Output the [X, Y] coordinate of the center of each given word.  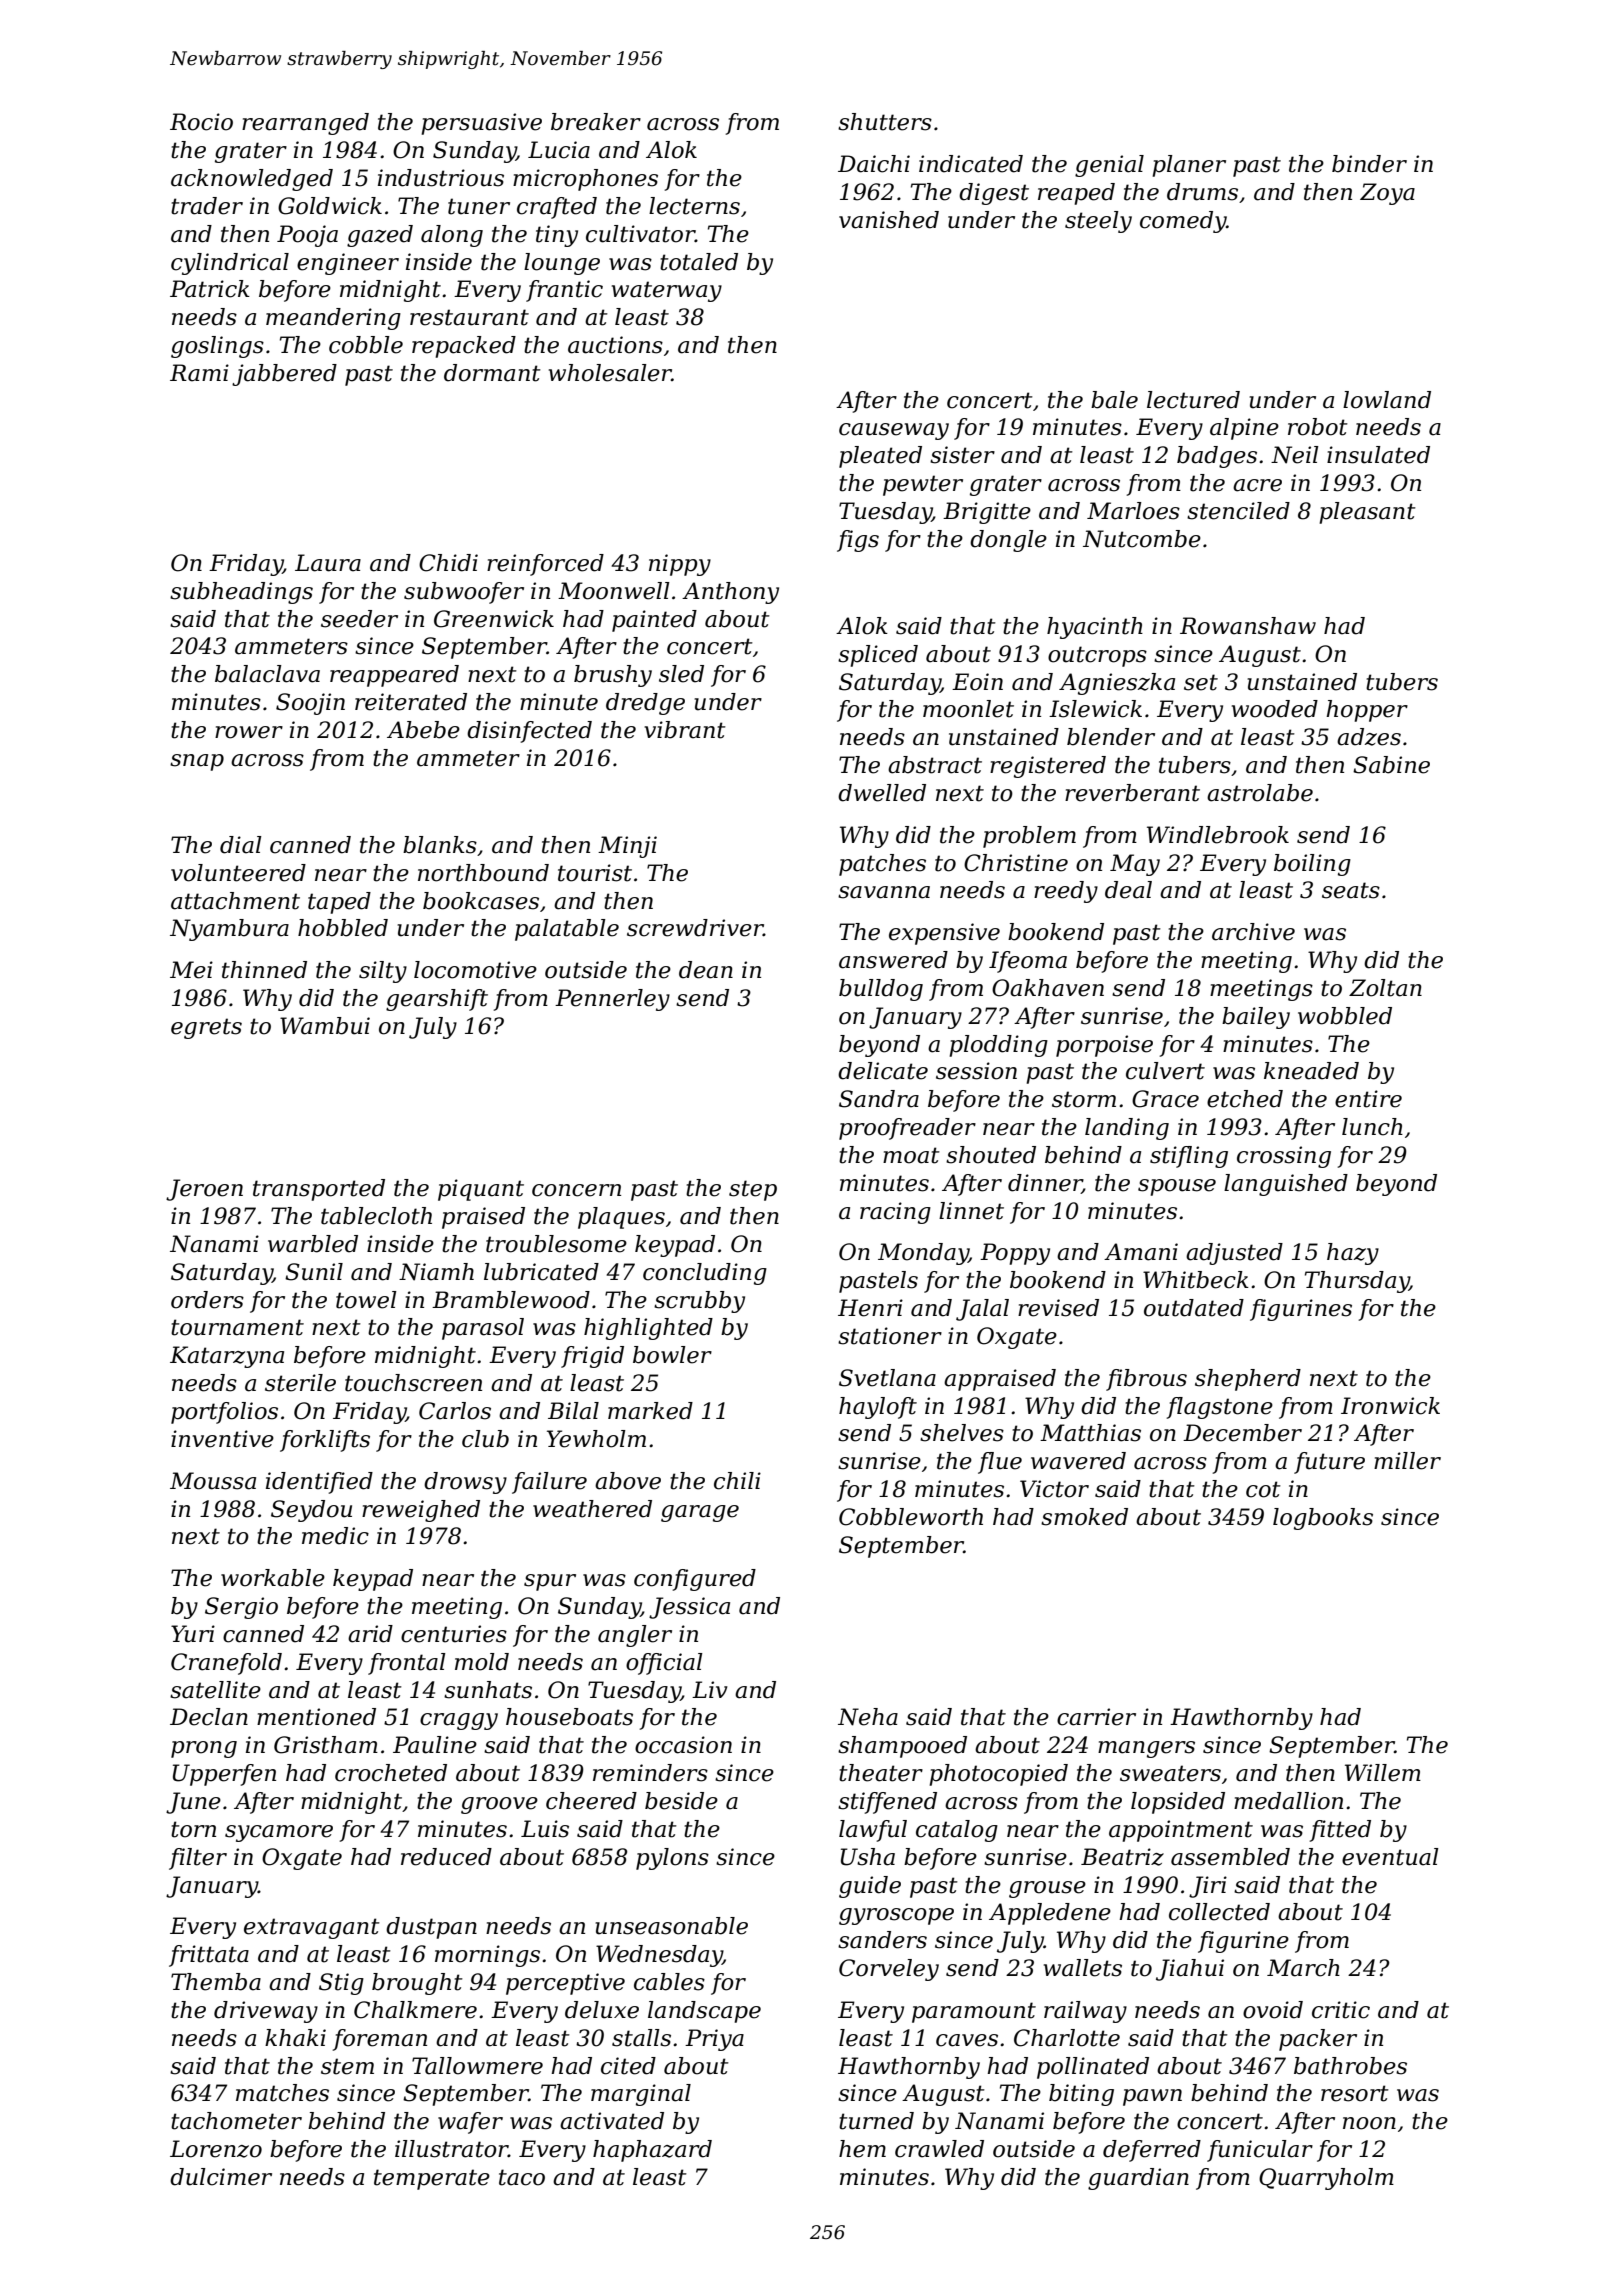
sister [962, 455]
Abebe [423, 730]
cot [1263, 1489]
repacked [464, 347]
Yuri [193, 1634]
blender [1111, 737]
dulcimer [221, 2177]
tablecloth [376, 1216]
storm [1084, 1099]
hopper [1367, 711]
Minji [627, 847]
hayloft [878, 1408]
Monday [923, 1254]
